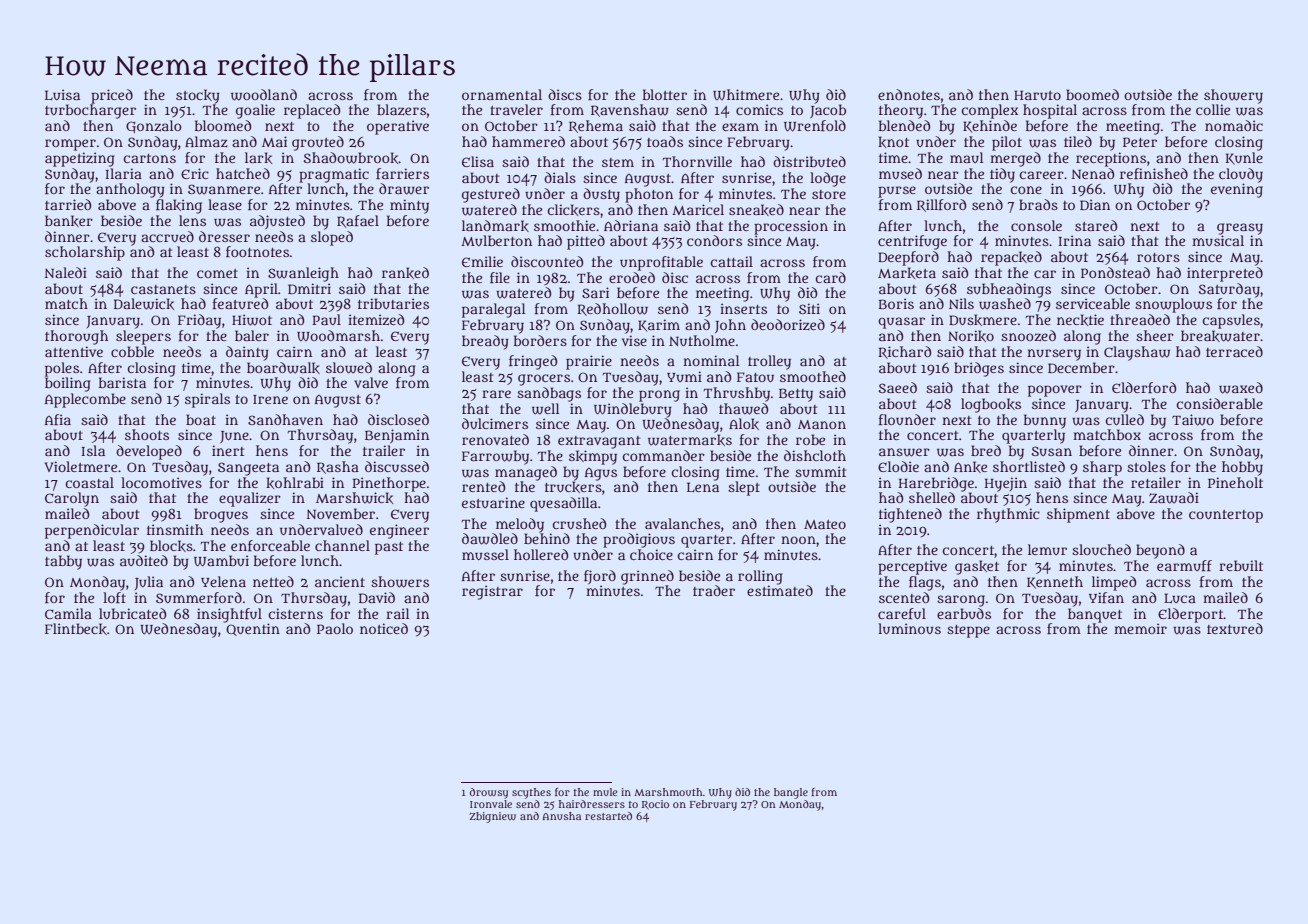 Image resolution: width=1308 pixels, height=924 pixels. What do you see at coordinates (1011, 258) in the page?
I see `repacked` at bounding box center [1011, 258].
